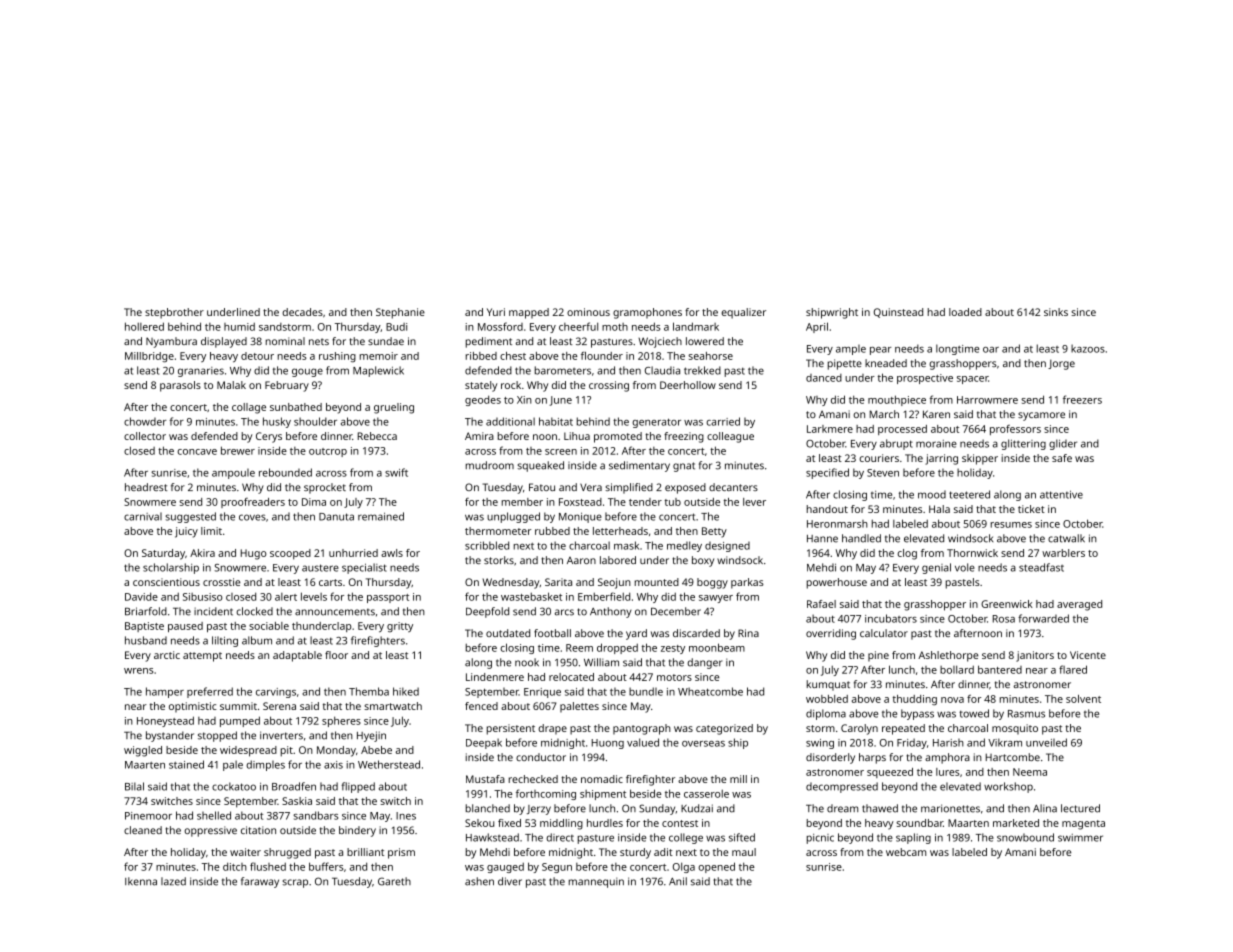  Describe the element at coordinates (1082, 399) in the screenshot. I see `freezers` at that location.
